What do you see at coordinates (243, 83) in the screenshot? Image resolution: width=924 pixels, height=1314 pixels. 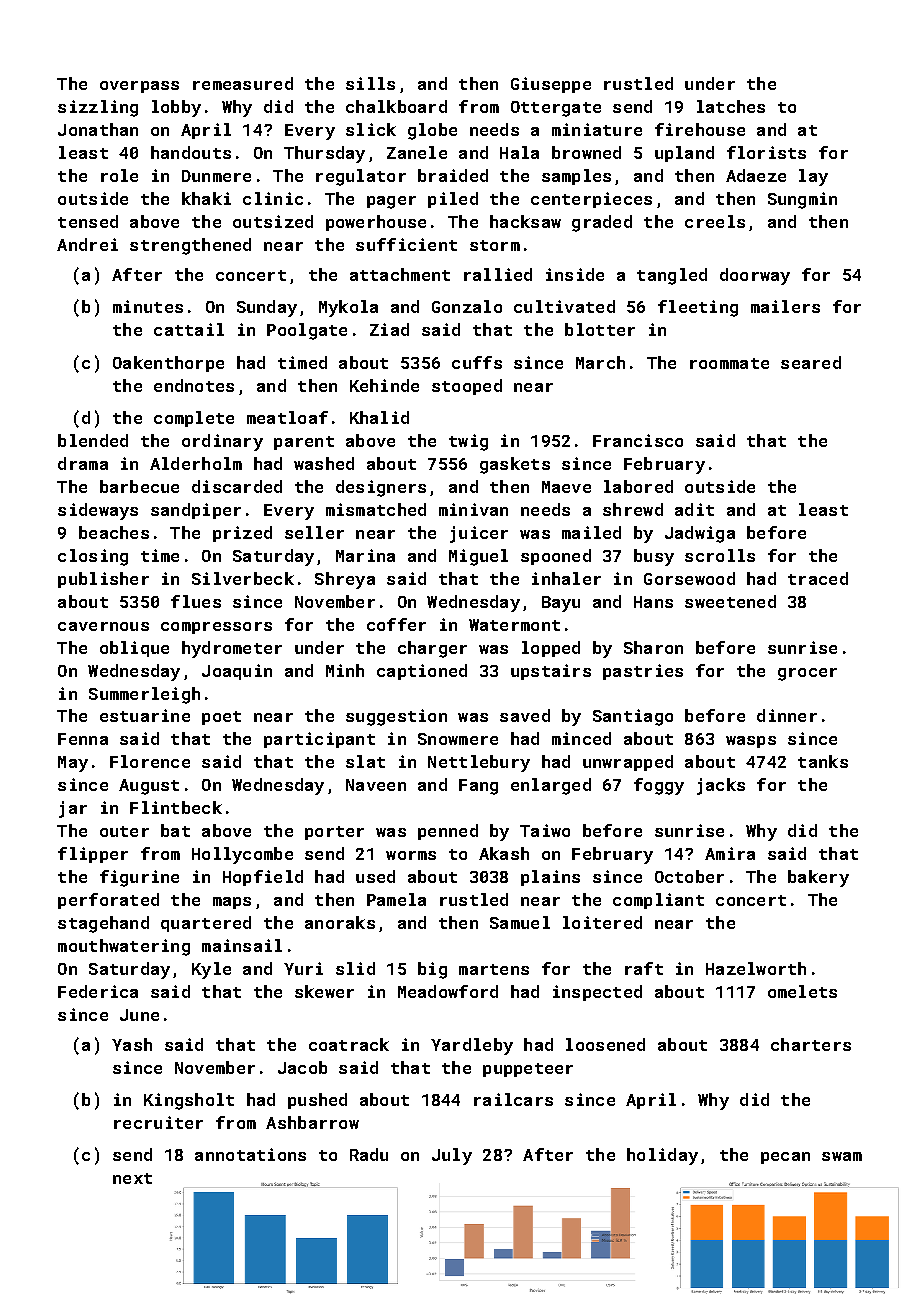 I see `remeasured` at bounding box center [243, 83].
